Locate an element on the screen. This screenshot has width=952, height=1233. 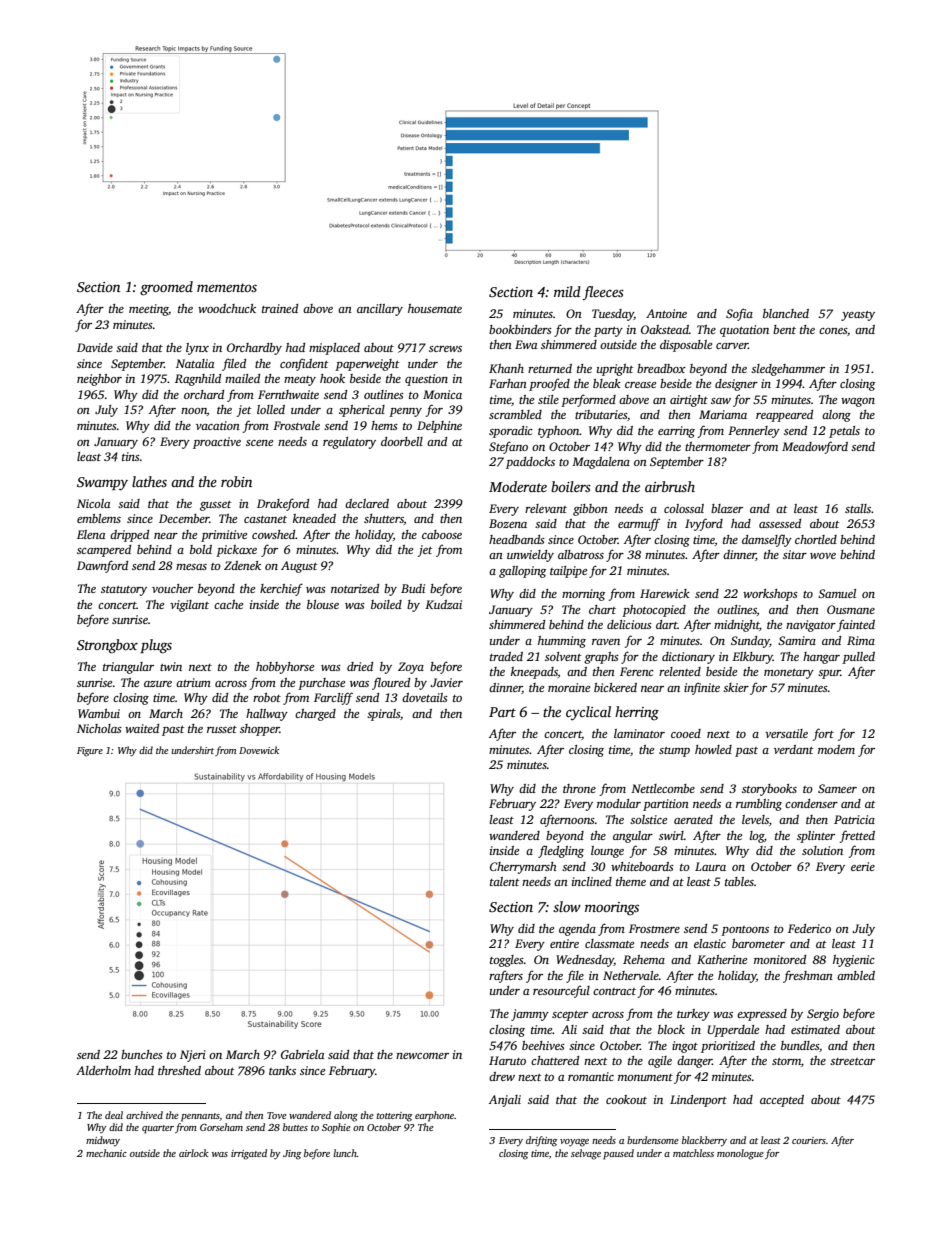
lunch is located at coordinates (345, 1153).
